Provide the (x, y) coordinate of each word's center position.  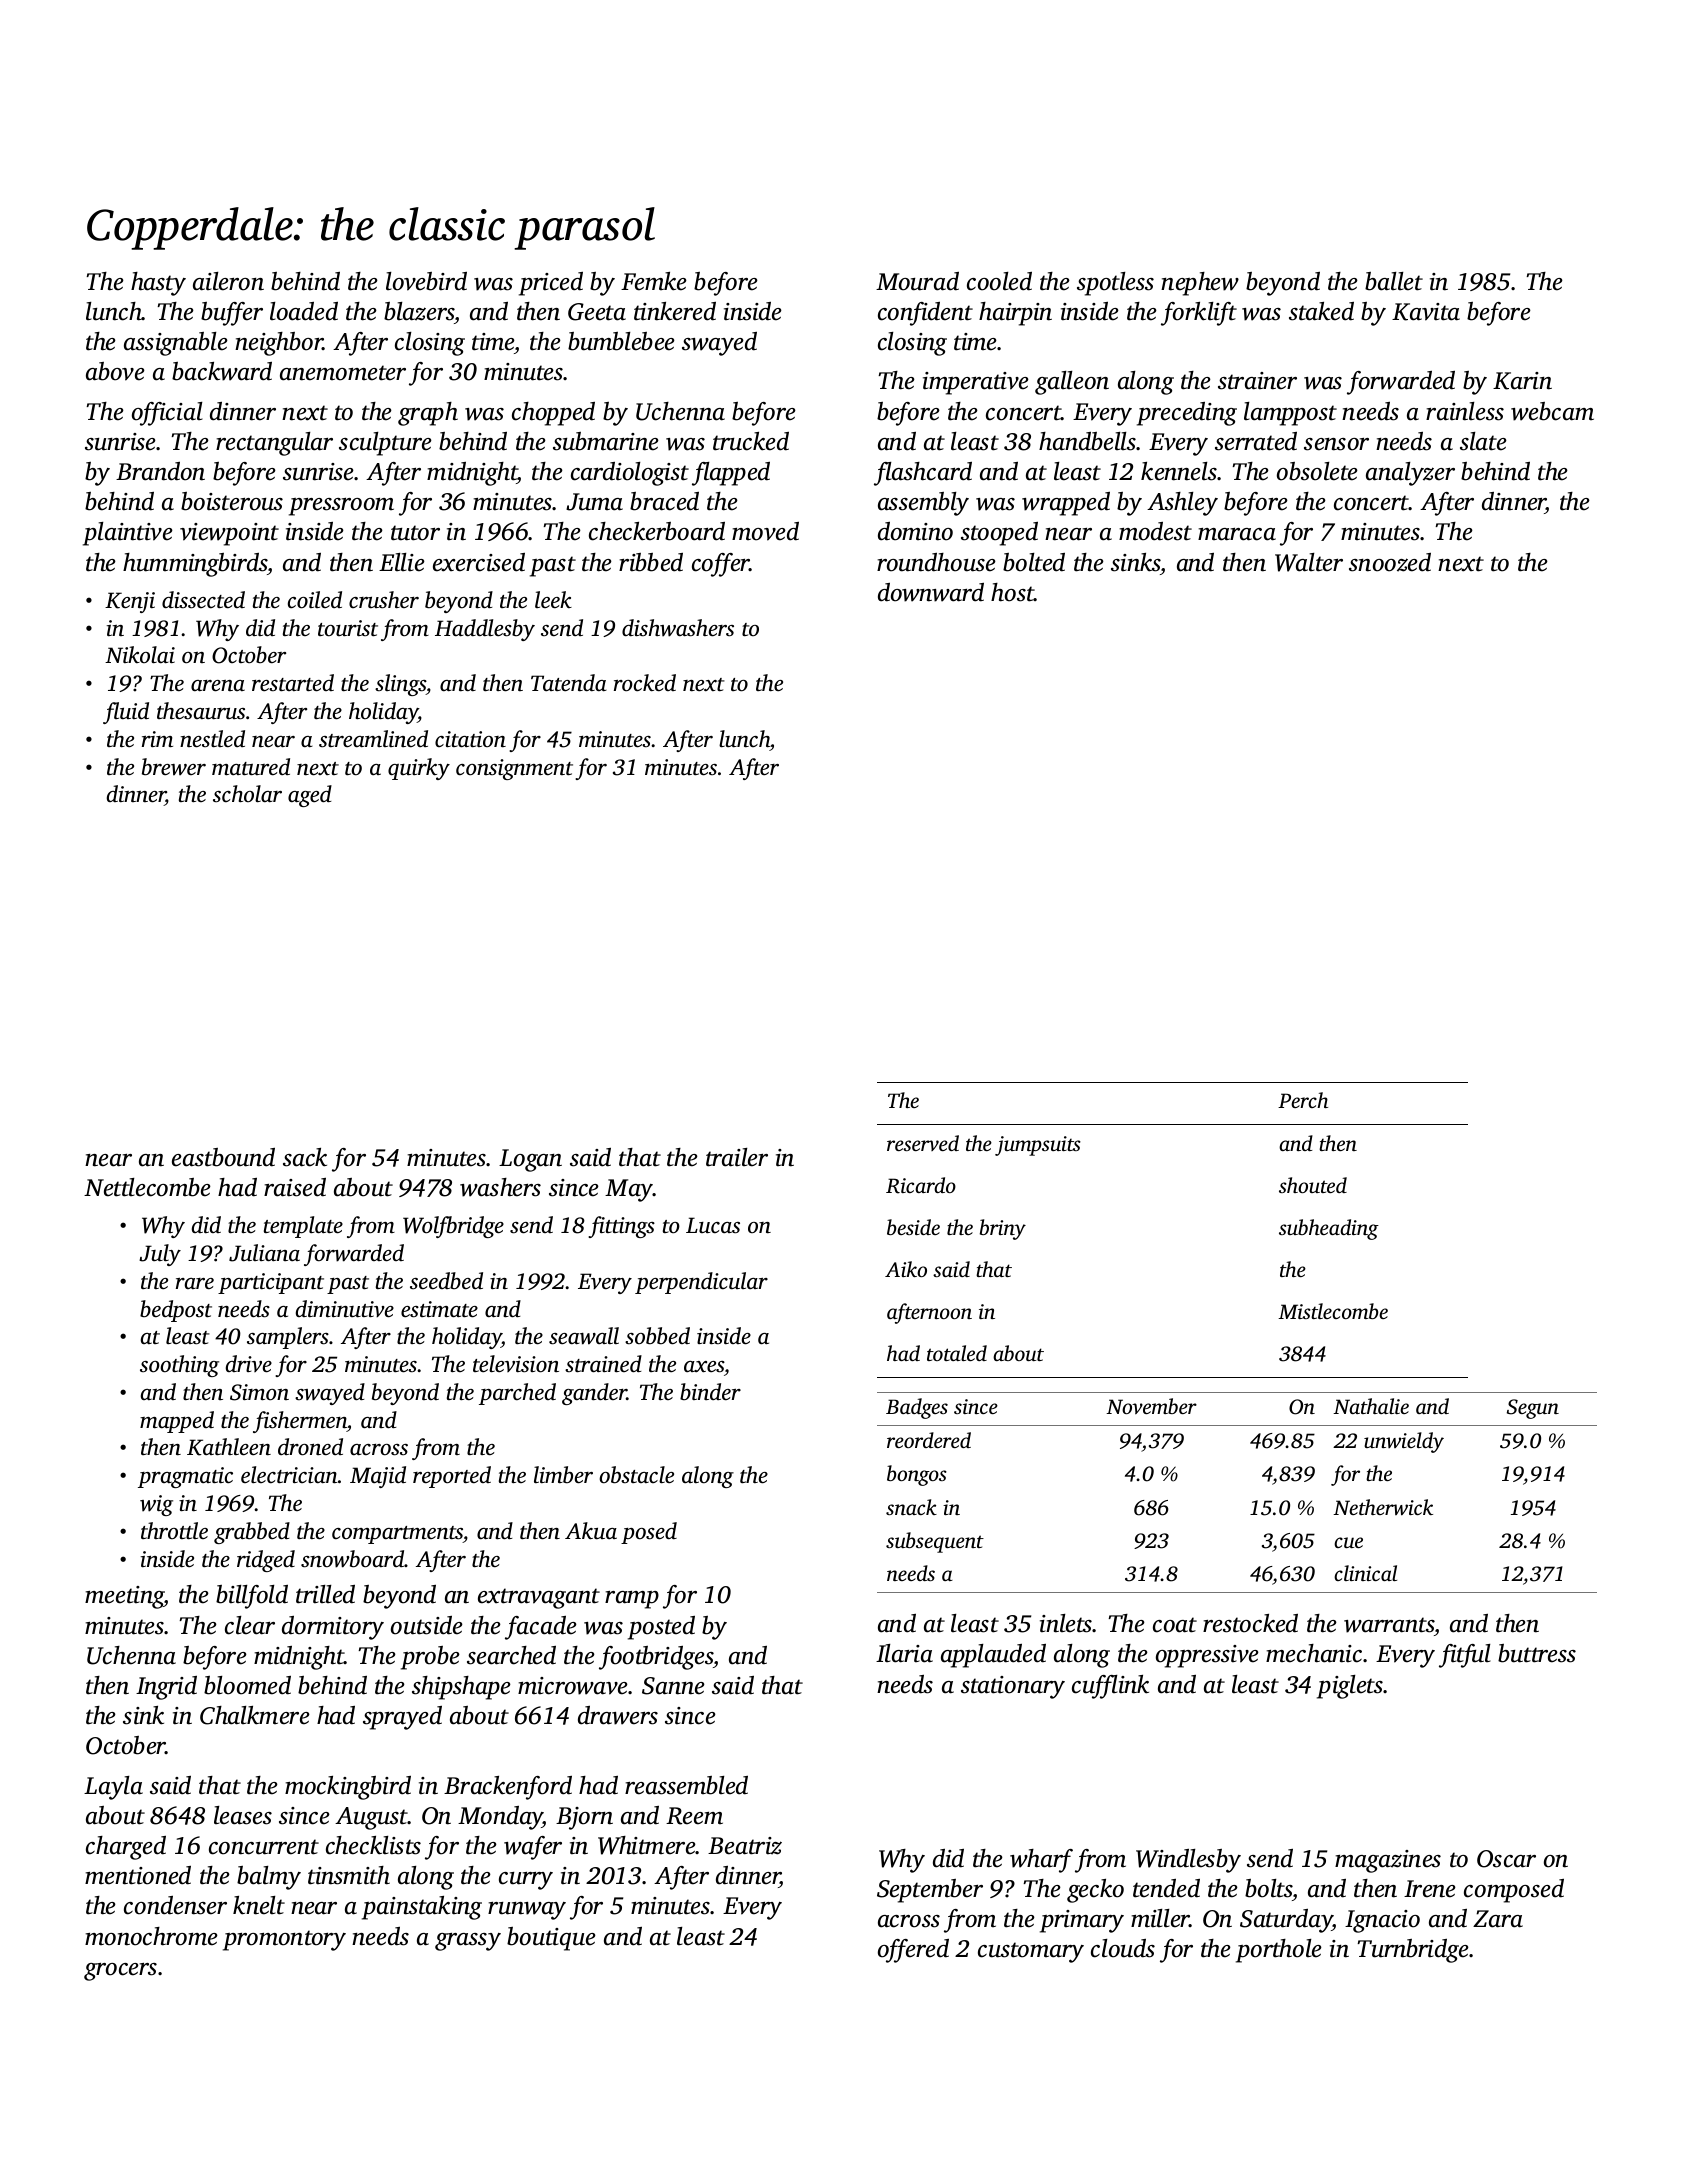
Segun (1533, 1409)
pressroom (341, 507)
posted (661, 1628)
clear (250, 1625)
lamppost (1290, 414)
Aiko (906, 1269)
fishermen (300, 1422)
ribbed (651, 562)
